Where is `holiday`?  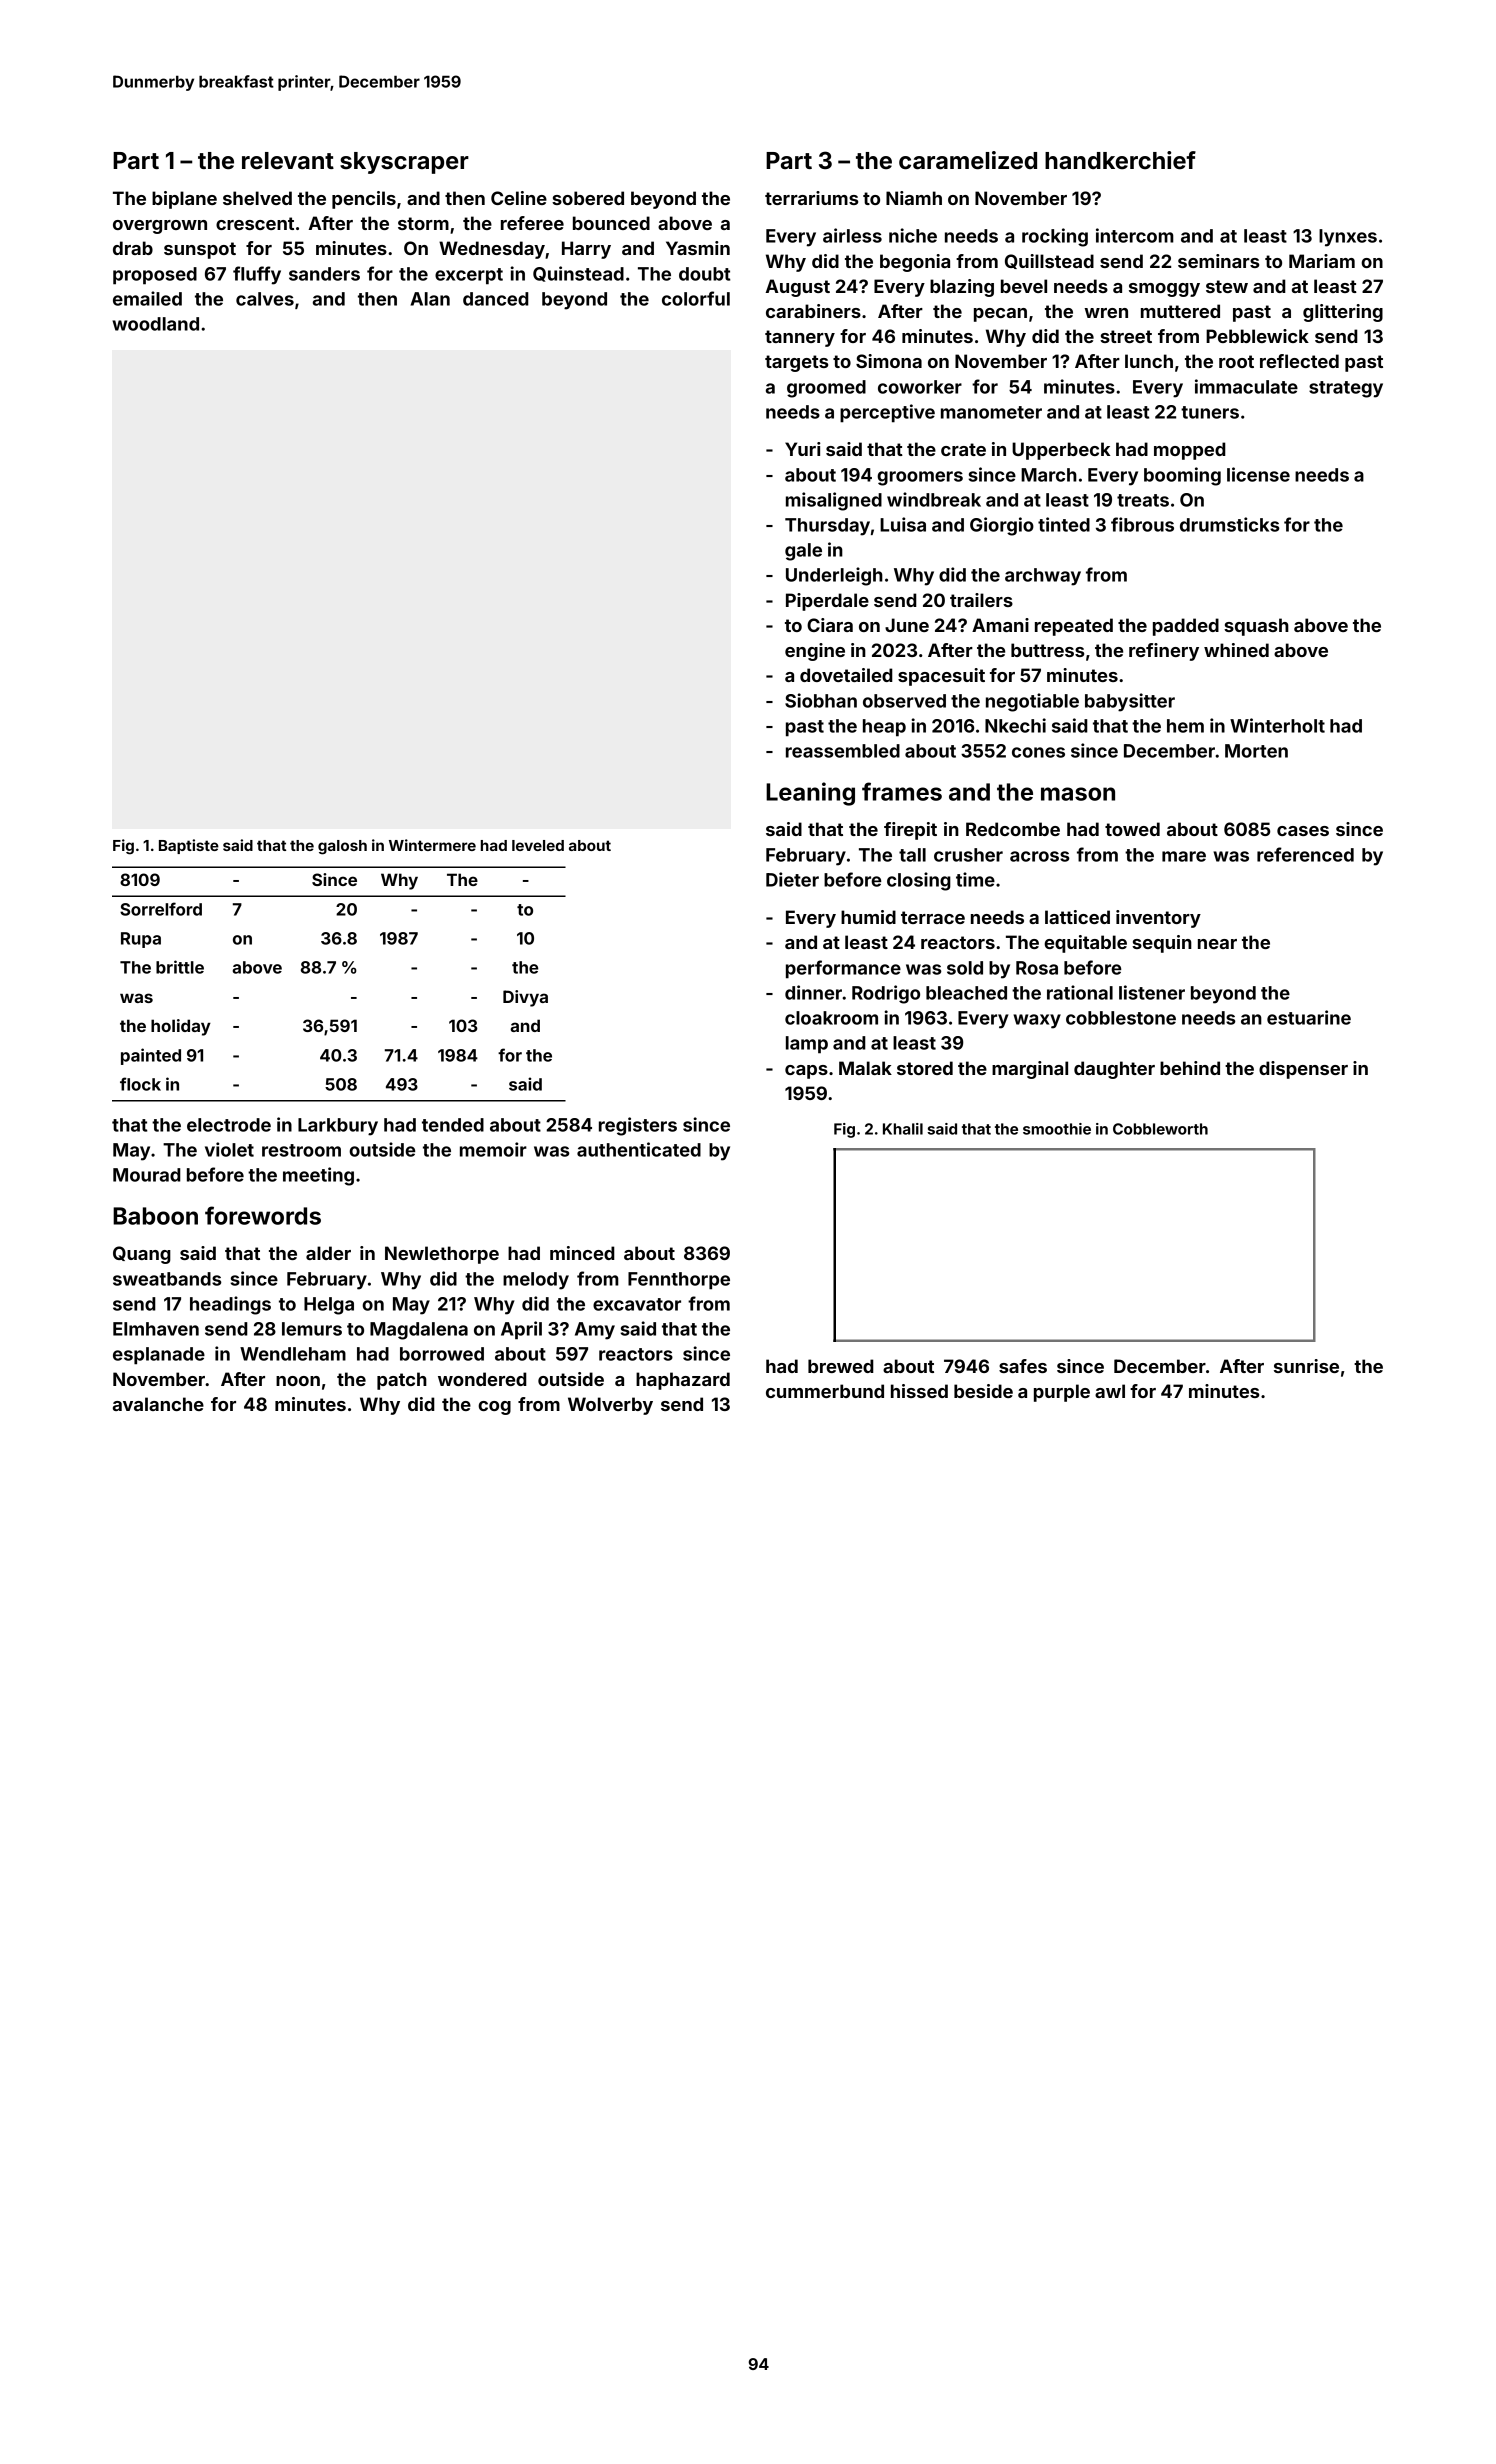 holiday is located at coordinates (181, 1027).
